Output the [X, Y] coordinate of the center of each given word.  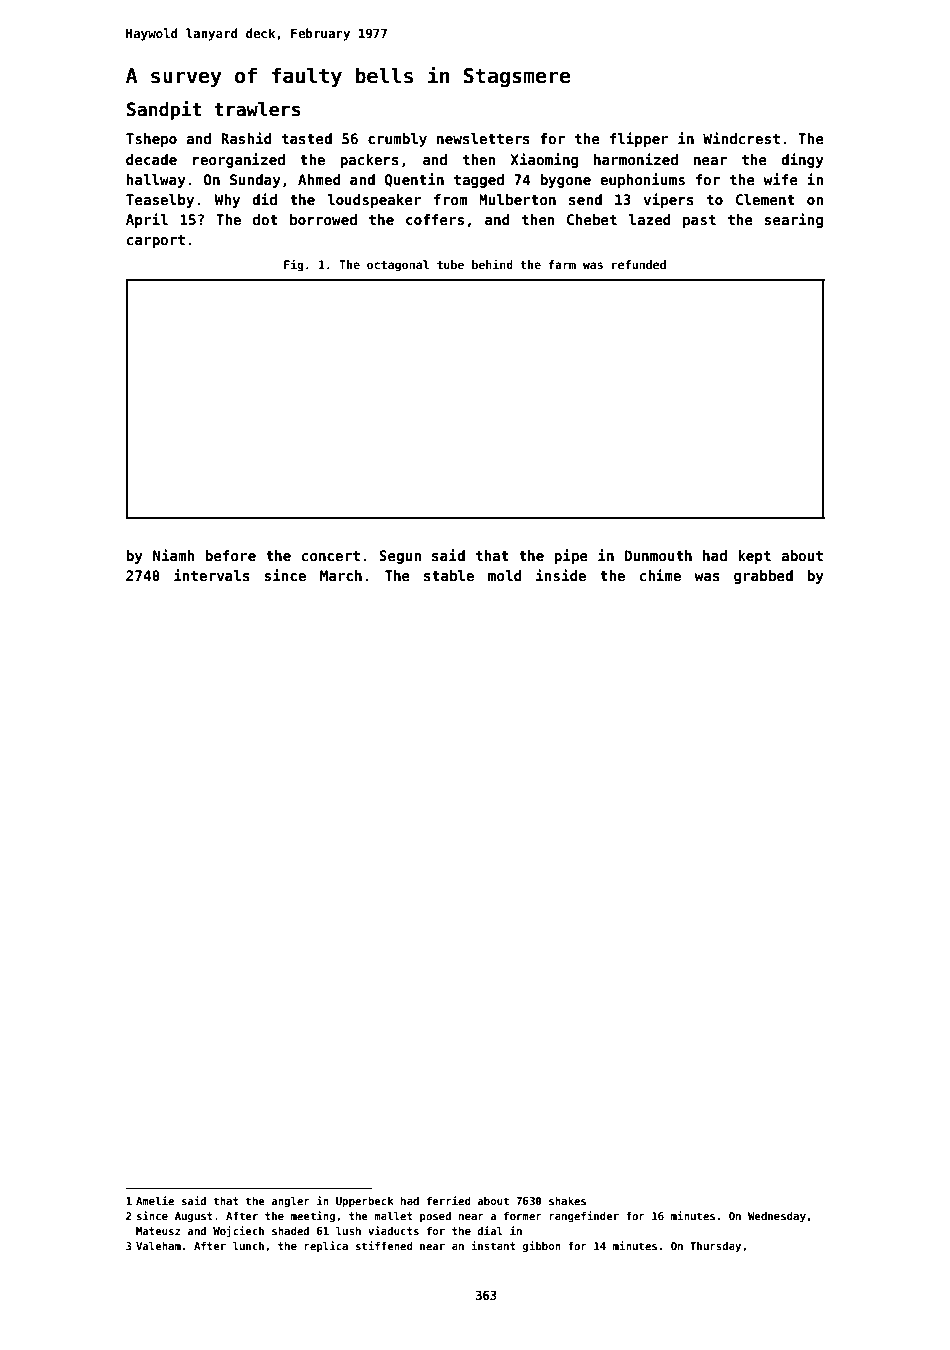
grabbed [763, 577]
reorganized [239, 160]
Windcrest [741, 138]
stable [449, 575]
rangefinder [584, 1216]
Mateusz [158, 1231]
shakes [567, 1201]
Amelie [155, 1200]
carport [156, 241]
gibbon [542, 1246]
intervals [212, 575]
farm [562, 264]
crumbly [397, 140]
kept [754, 557]
